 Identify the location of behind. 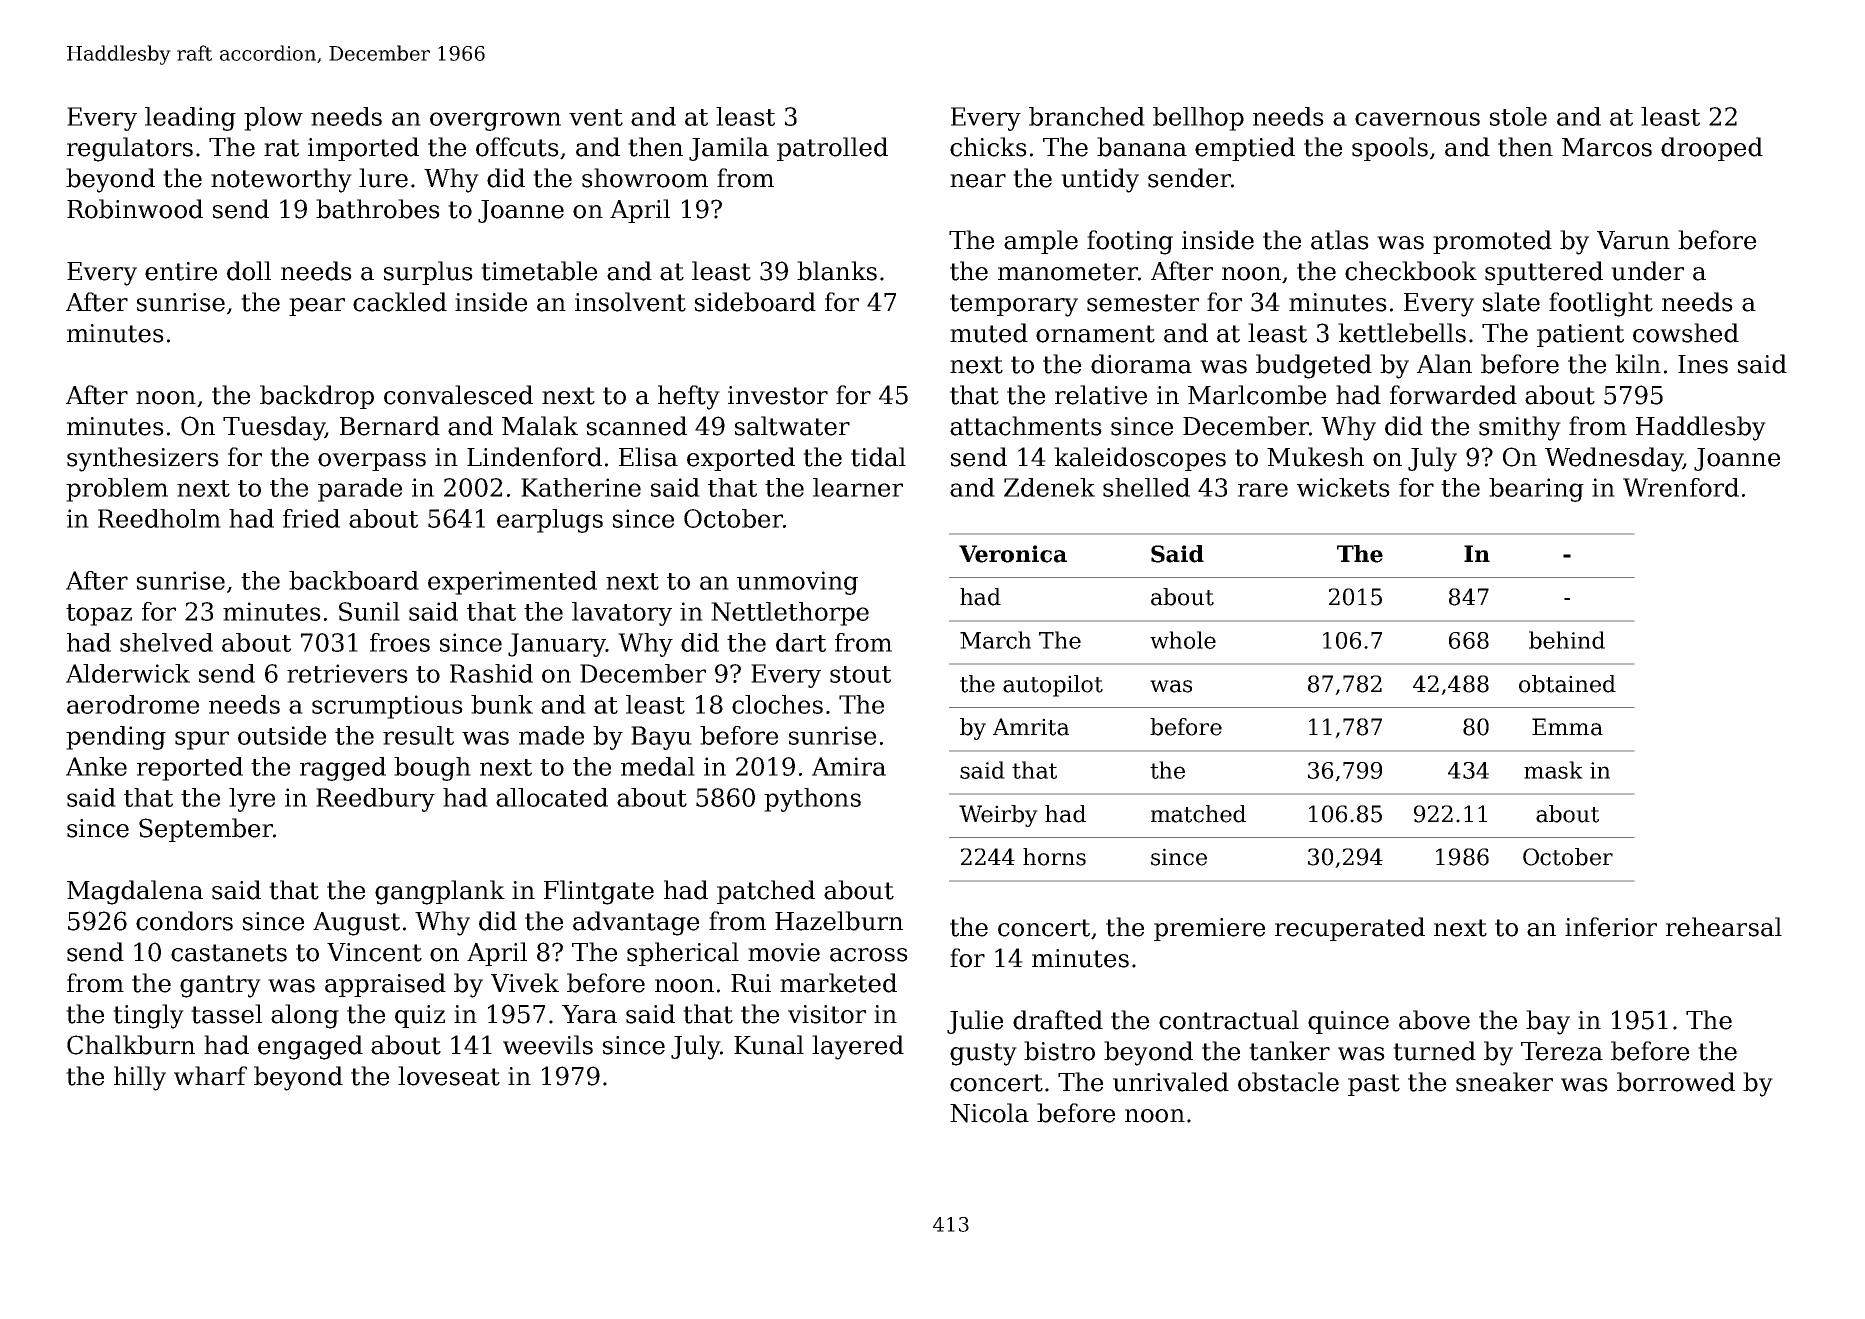
(1567, 640).
